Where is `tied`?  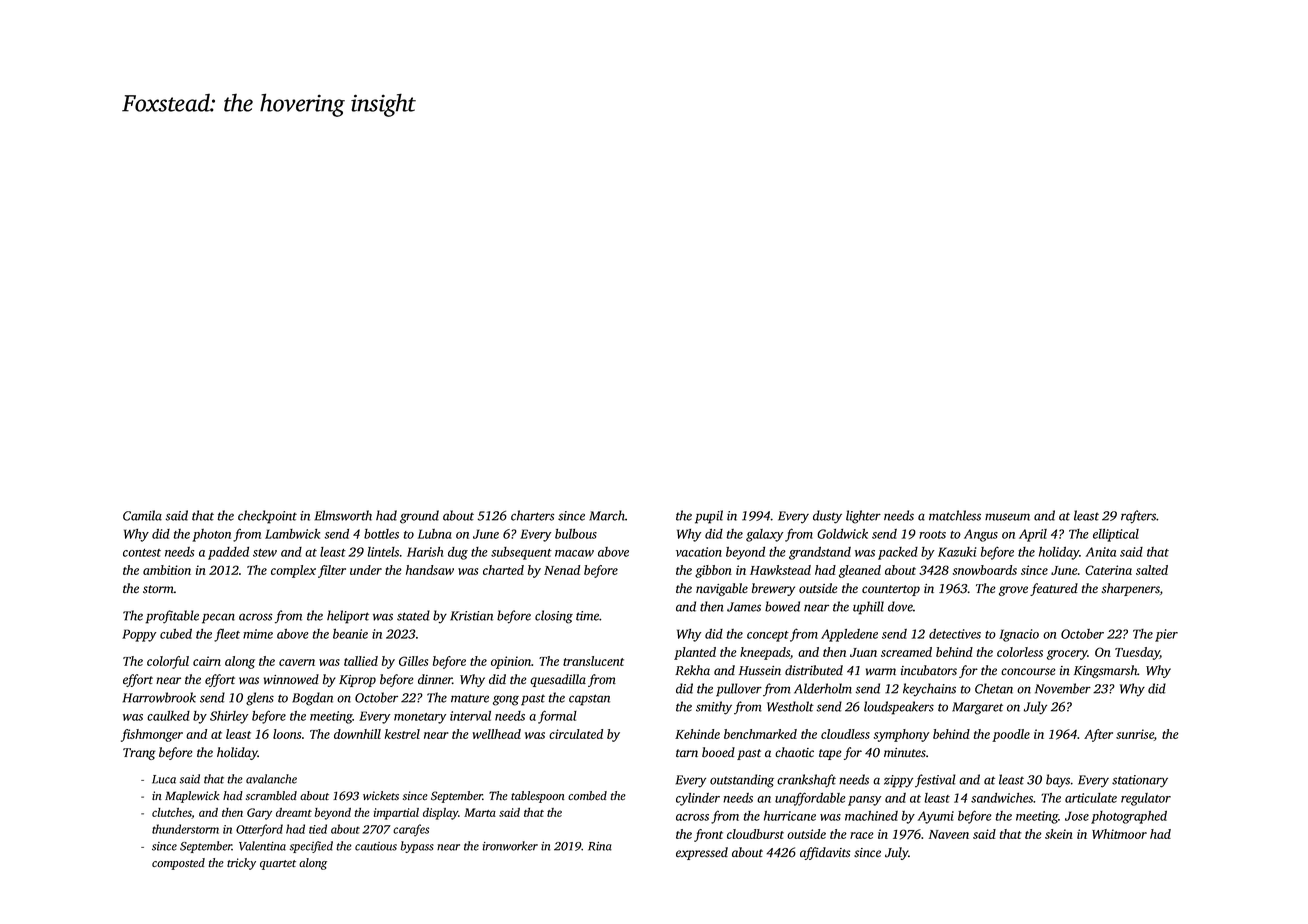
tied is located at coordinates (318, 829).
